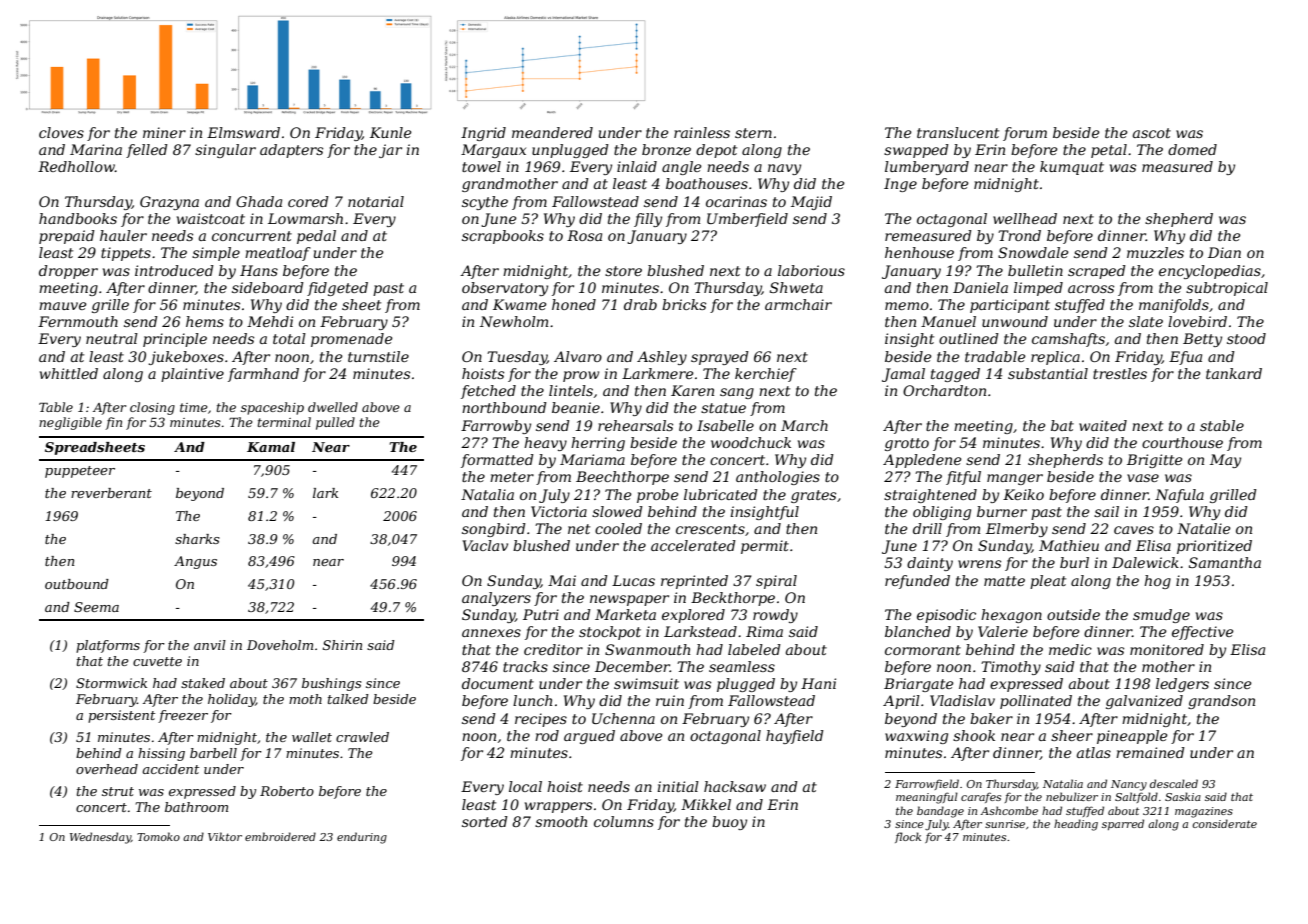 The height and width of the screenshot is (924, 1308). Describe the element at coordinates (576, 407) in the screenshot. I see `beanie` at that location.
